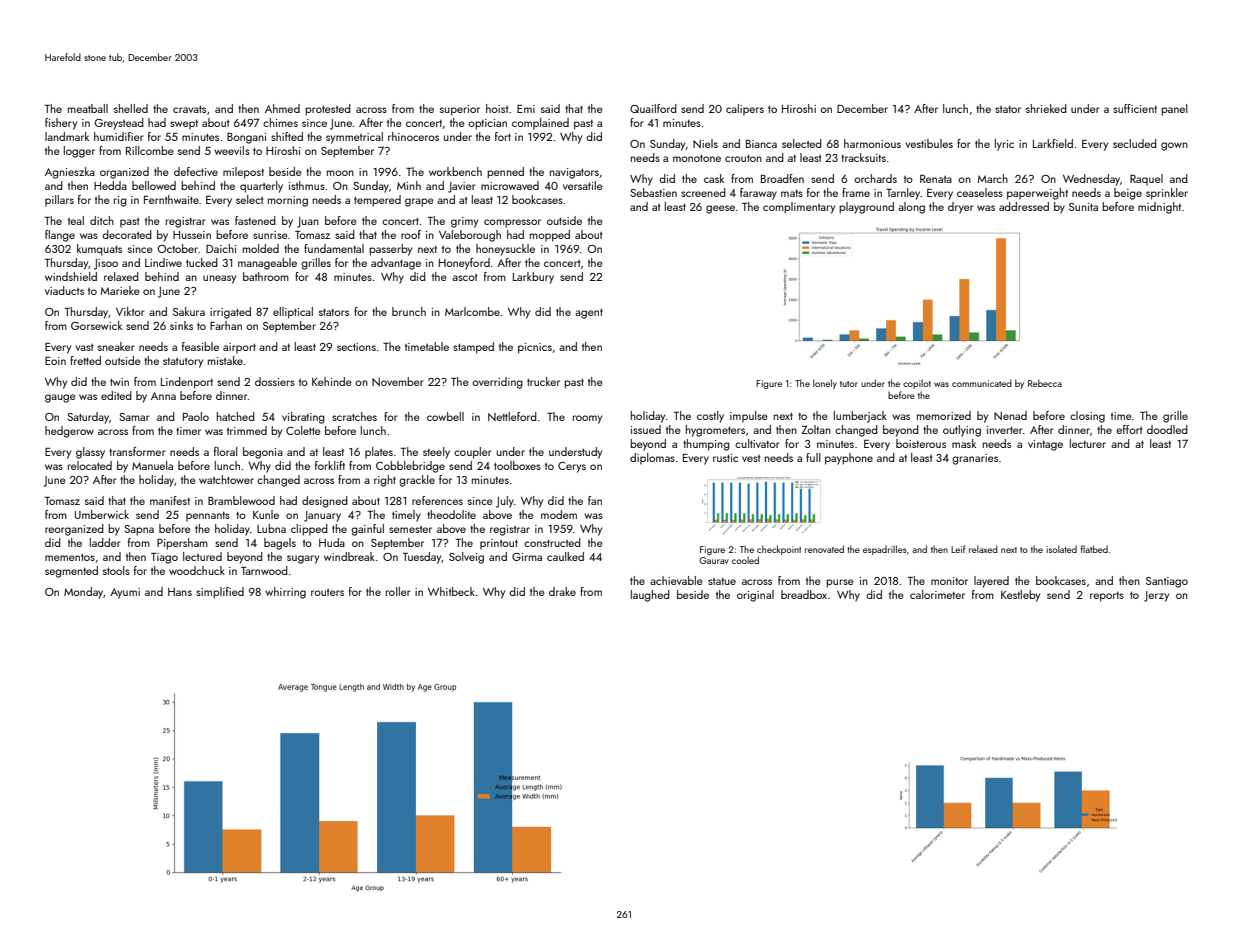 This document has width=1233, height=952. Describe the element at coordinates (1107, 597) in the document. I see `reports` at that location.
